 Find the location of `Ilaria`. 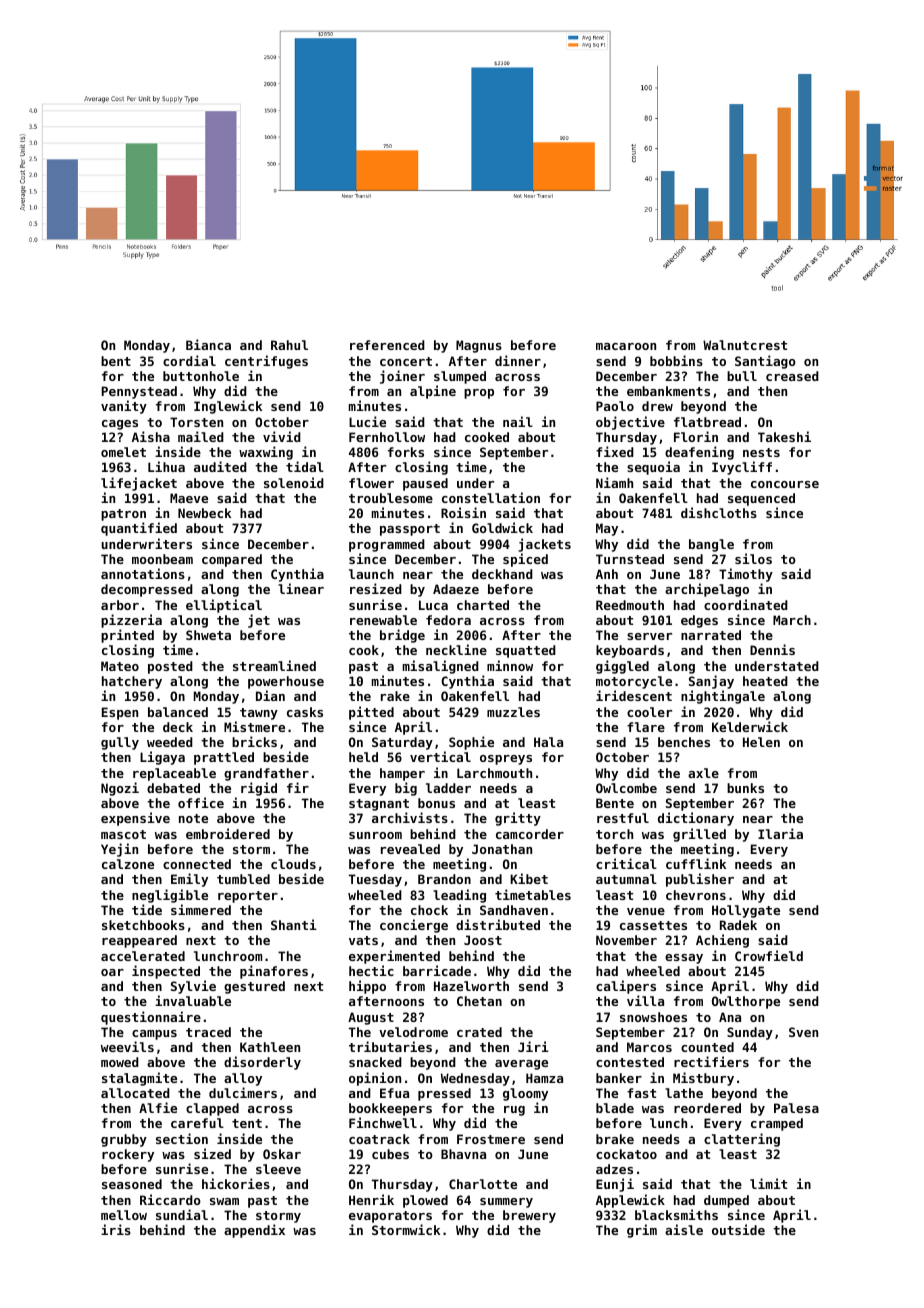

Ilaria is located at coordinates (780, 833).
